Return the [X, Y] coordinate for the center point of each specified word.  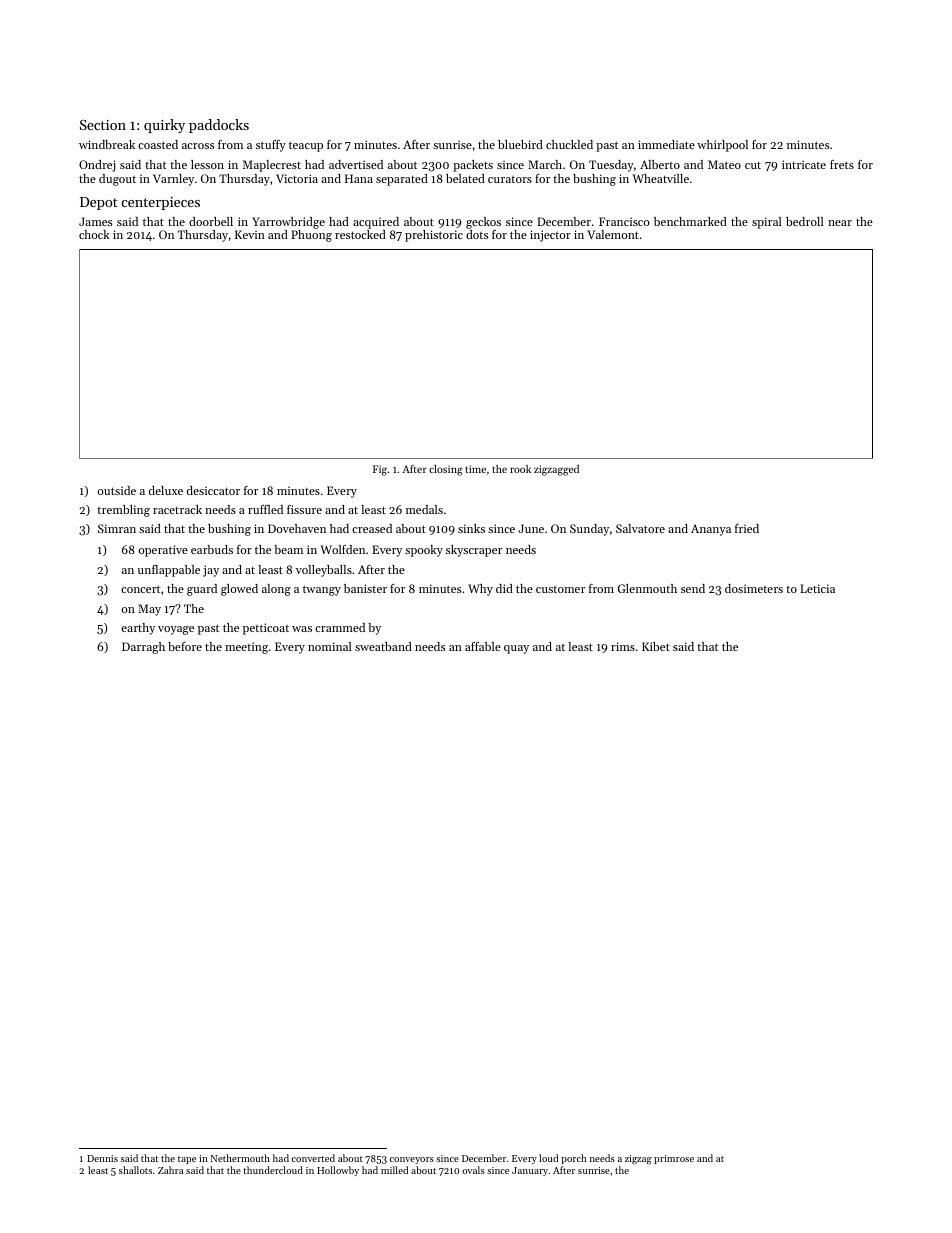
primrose [674, 1159]
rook [520, 469]
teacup [306, 146]
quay [516, 649]
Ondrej [97, 166]
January [530, 1171]
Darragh [143, 648]
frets [842, 164]
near [840, 223]
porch [574, 1159]
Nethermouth [240, 1158]
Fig [380, 470]
